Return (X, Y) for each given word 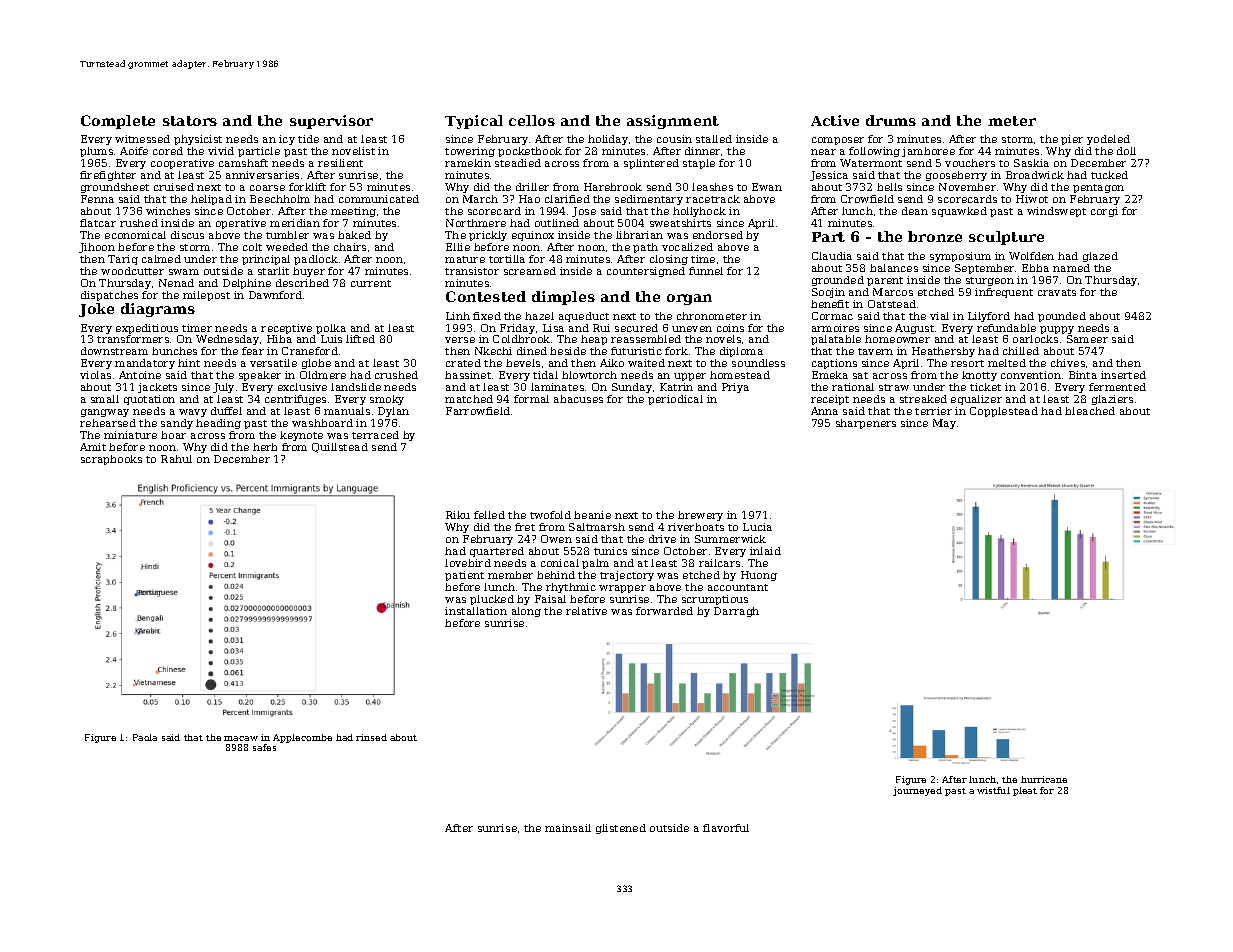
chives (1068, 363)
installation (476, 611)
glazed (1100, 257)
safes (264, 747)
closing (669, 260)
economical (135, 235)
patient (464, 576)
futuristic (636, 351)
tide (308, 139)
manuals (347, 411)
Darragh (736, 612)
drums (891, 120)
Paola (145, 737)
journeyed (917, 791)
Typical (474, 122)
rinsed (371, 737)
